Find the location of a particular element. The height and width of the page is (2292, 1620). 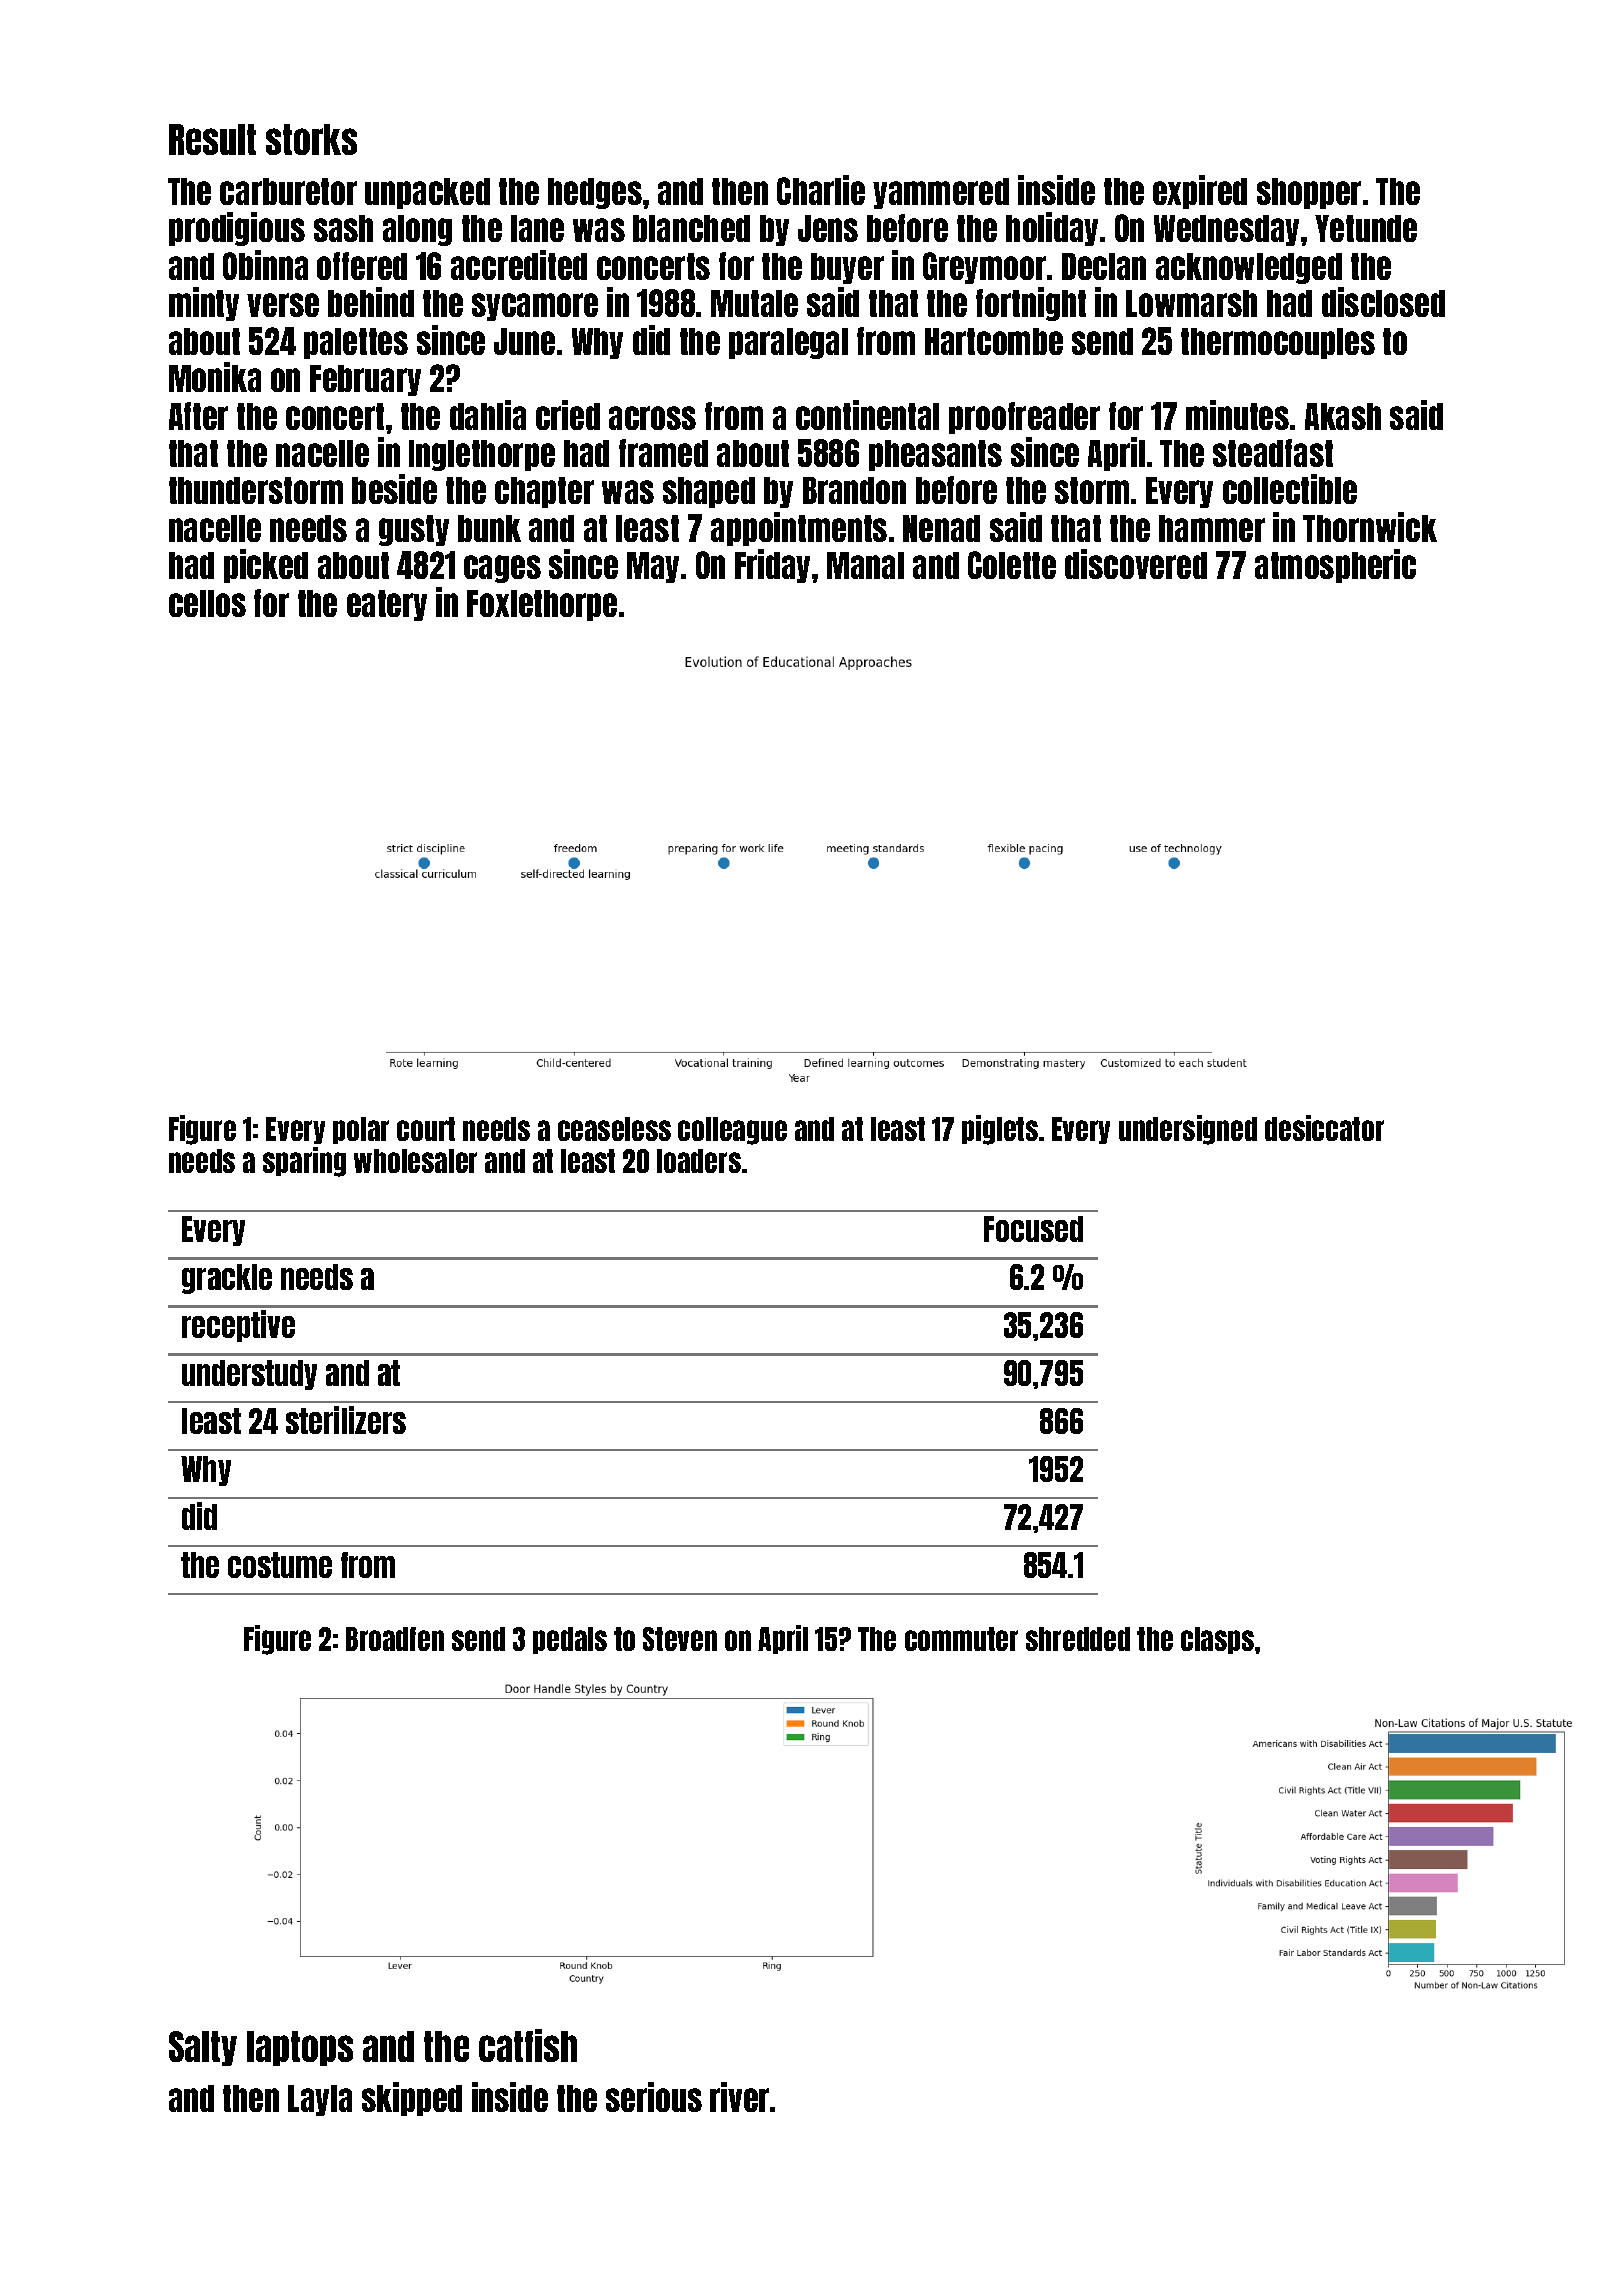

across is located at coordinates (652, 418).
